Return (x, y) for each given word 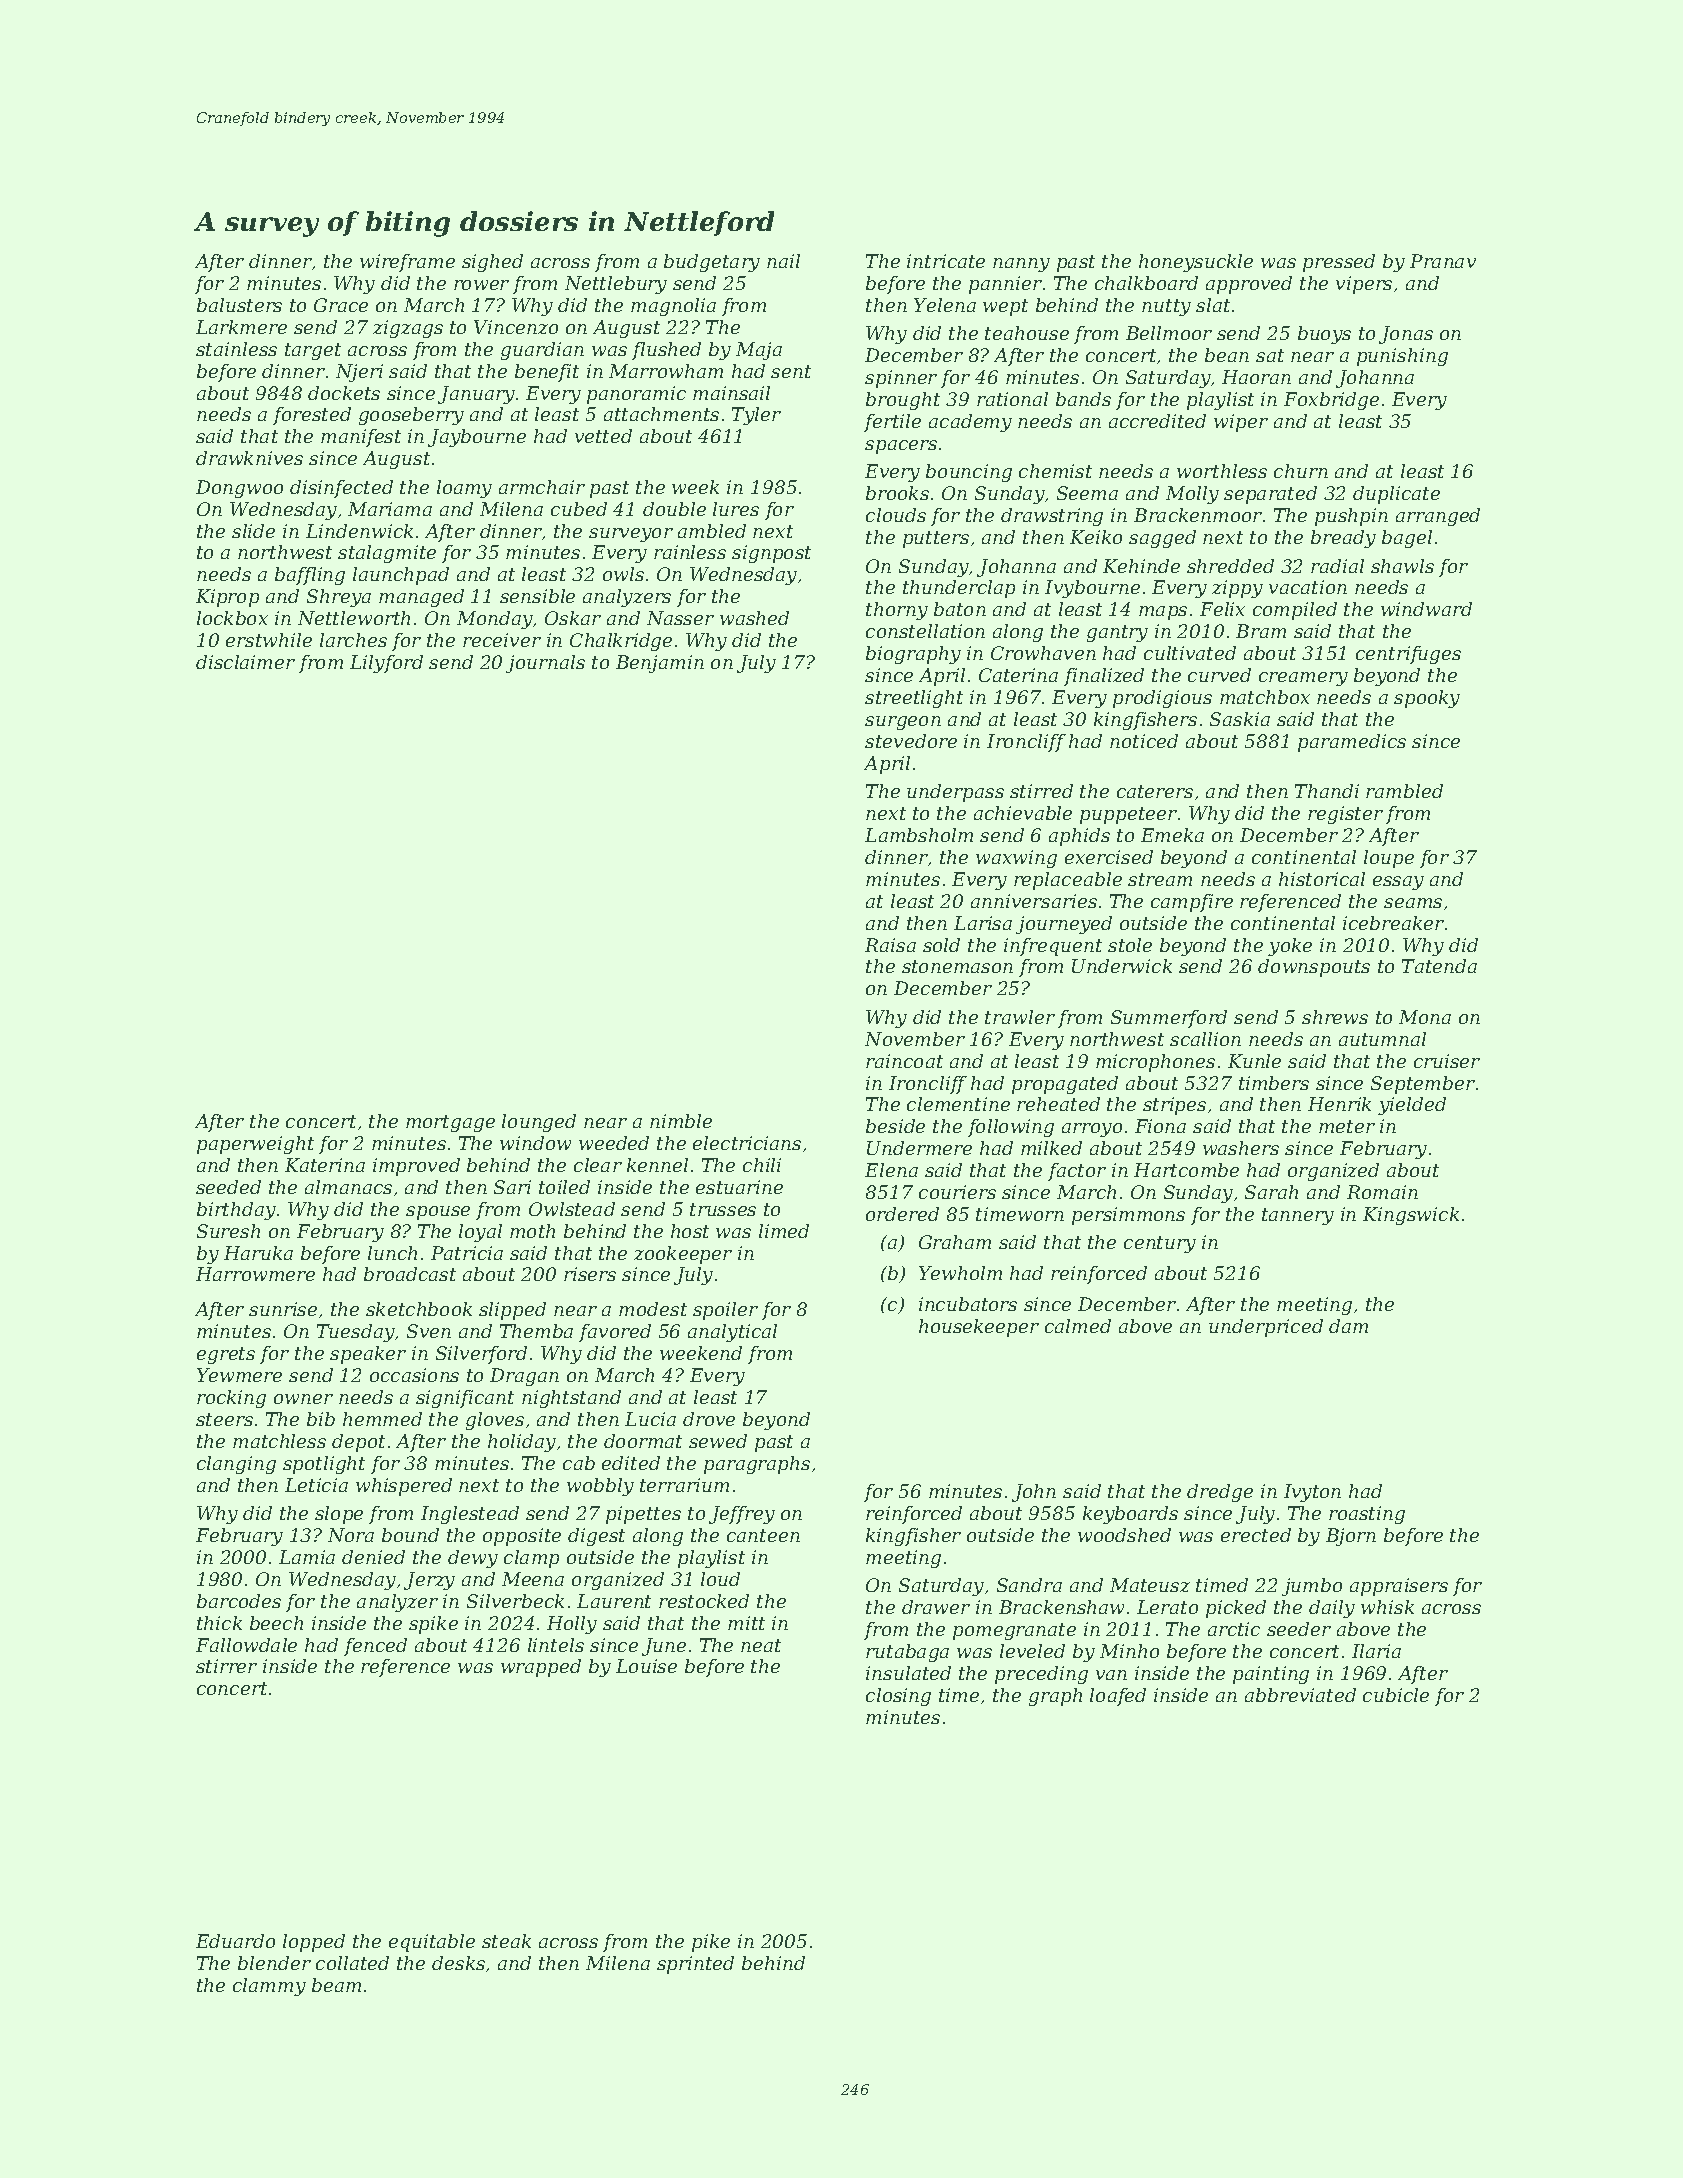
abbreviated (1300, 1695)
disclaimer (245, 662)
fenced (375, 1647)
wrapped (541, 1668)
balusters (239, 305)
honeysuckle (1196, 263)
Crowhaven (1043, 653)
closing (898, 1697)
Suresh (228, 1231)
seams (1413, 903)
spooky (1427, 699)
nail (783, 261)
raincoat (904, 1061)
